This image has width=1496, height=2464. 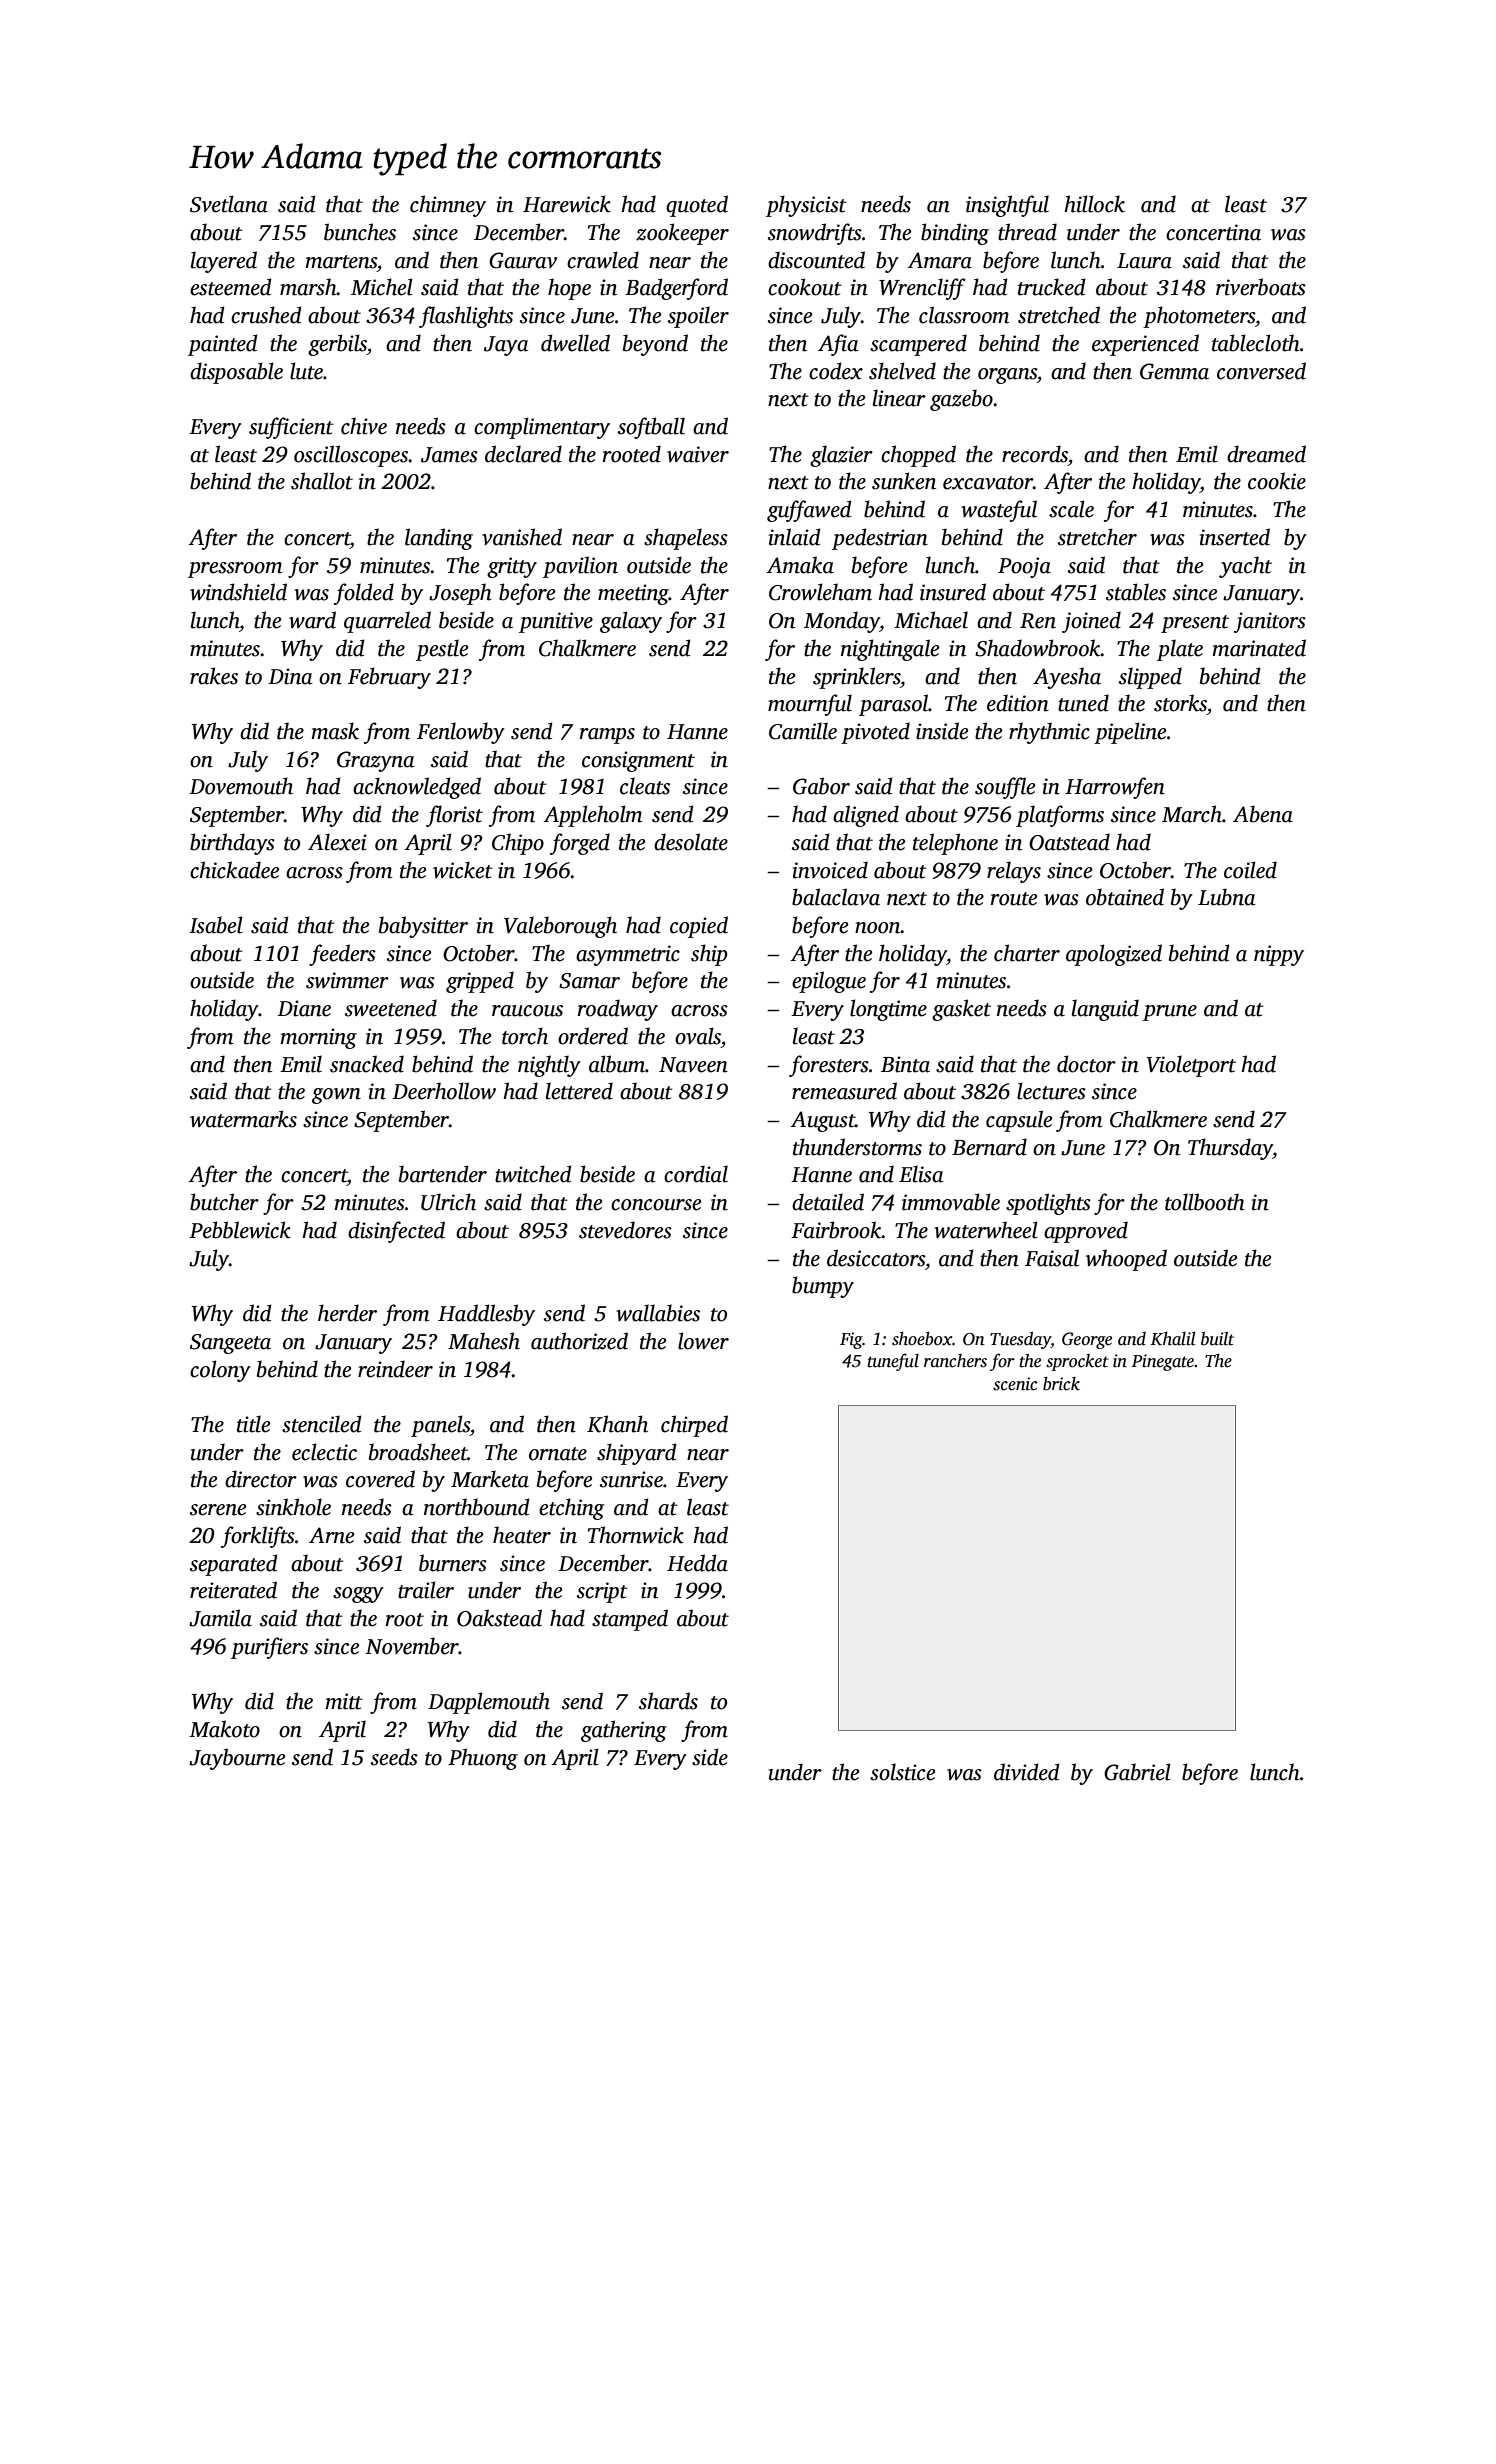 I want to click on Svetlana, so click(x=229, y=204).
